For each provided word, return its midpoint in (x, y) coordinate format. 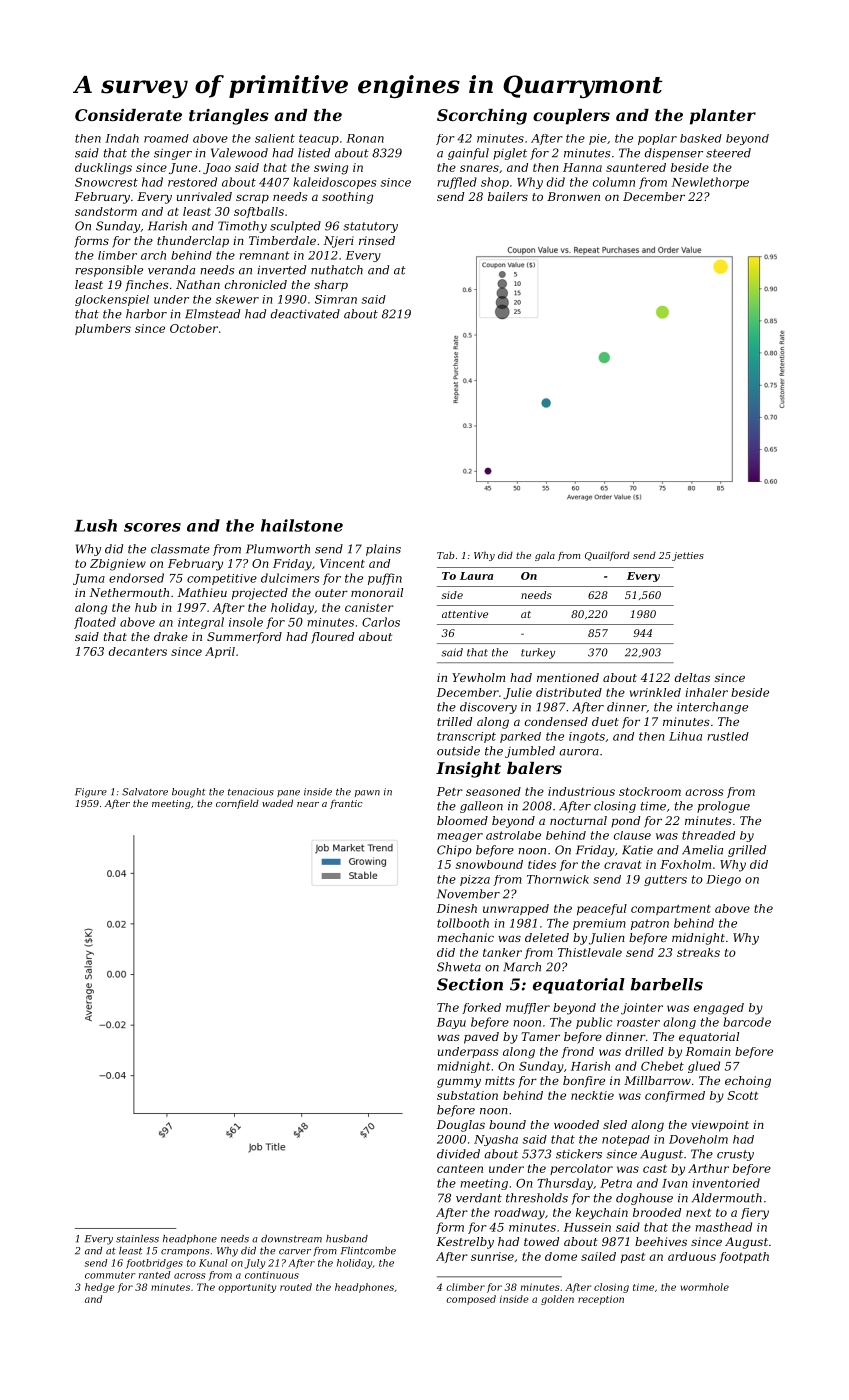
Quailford (607, 556)
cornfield (237, 804)
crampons (185, 1252)
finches (147, 286)
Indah (122, 138)
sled (615, 1124)
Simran (336, 299)
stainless (137, 1239)
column (614, 182)
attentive (465, 614)
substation (467, 1095)
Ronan (365, 138)
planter (723, 117)
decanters (138, 651)
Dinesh (457, 908)
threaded (708, 835)
